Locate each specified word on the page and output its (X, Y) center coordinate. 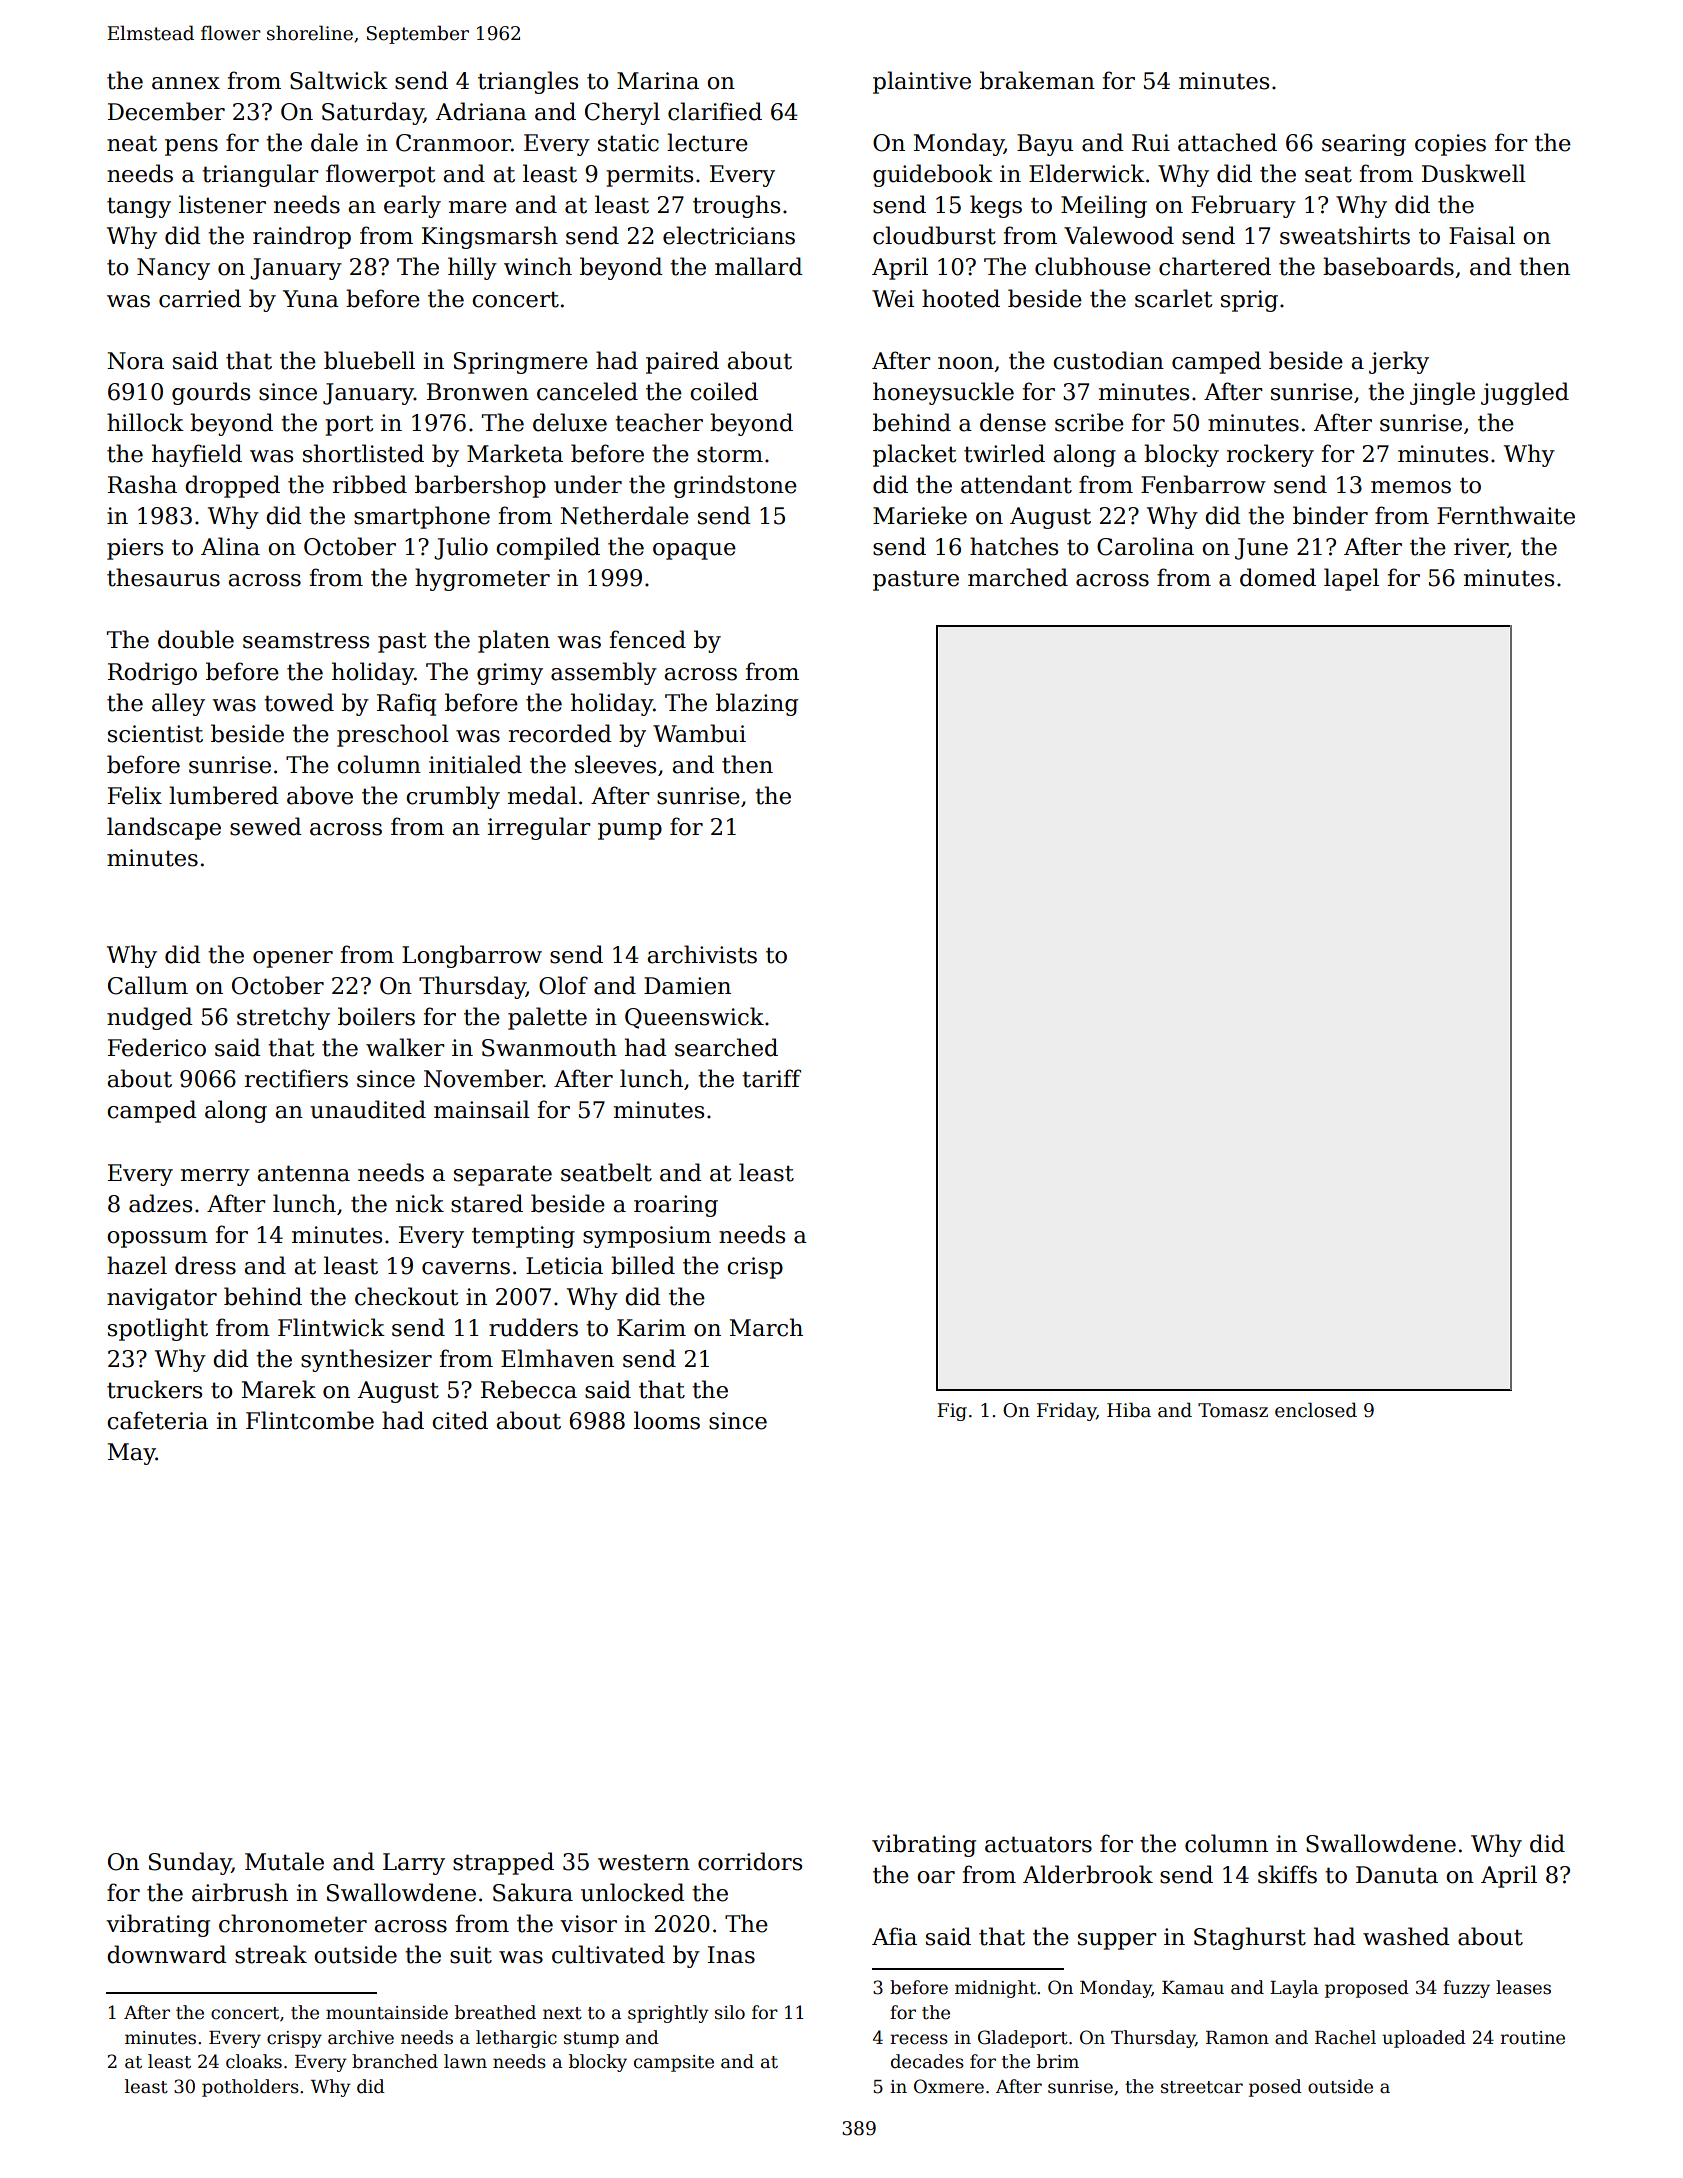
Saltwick (339, 80)
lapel (1351, 579)
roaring (676, 1206)
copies (1450, 145)
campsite (674, 2063)
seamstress (306, 640)
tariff (771, 1078)
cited (460, 1420)
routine (1532, 2038)
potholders (250, 2088)
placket (915, 455)
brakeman (1037, 80)
